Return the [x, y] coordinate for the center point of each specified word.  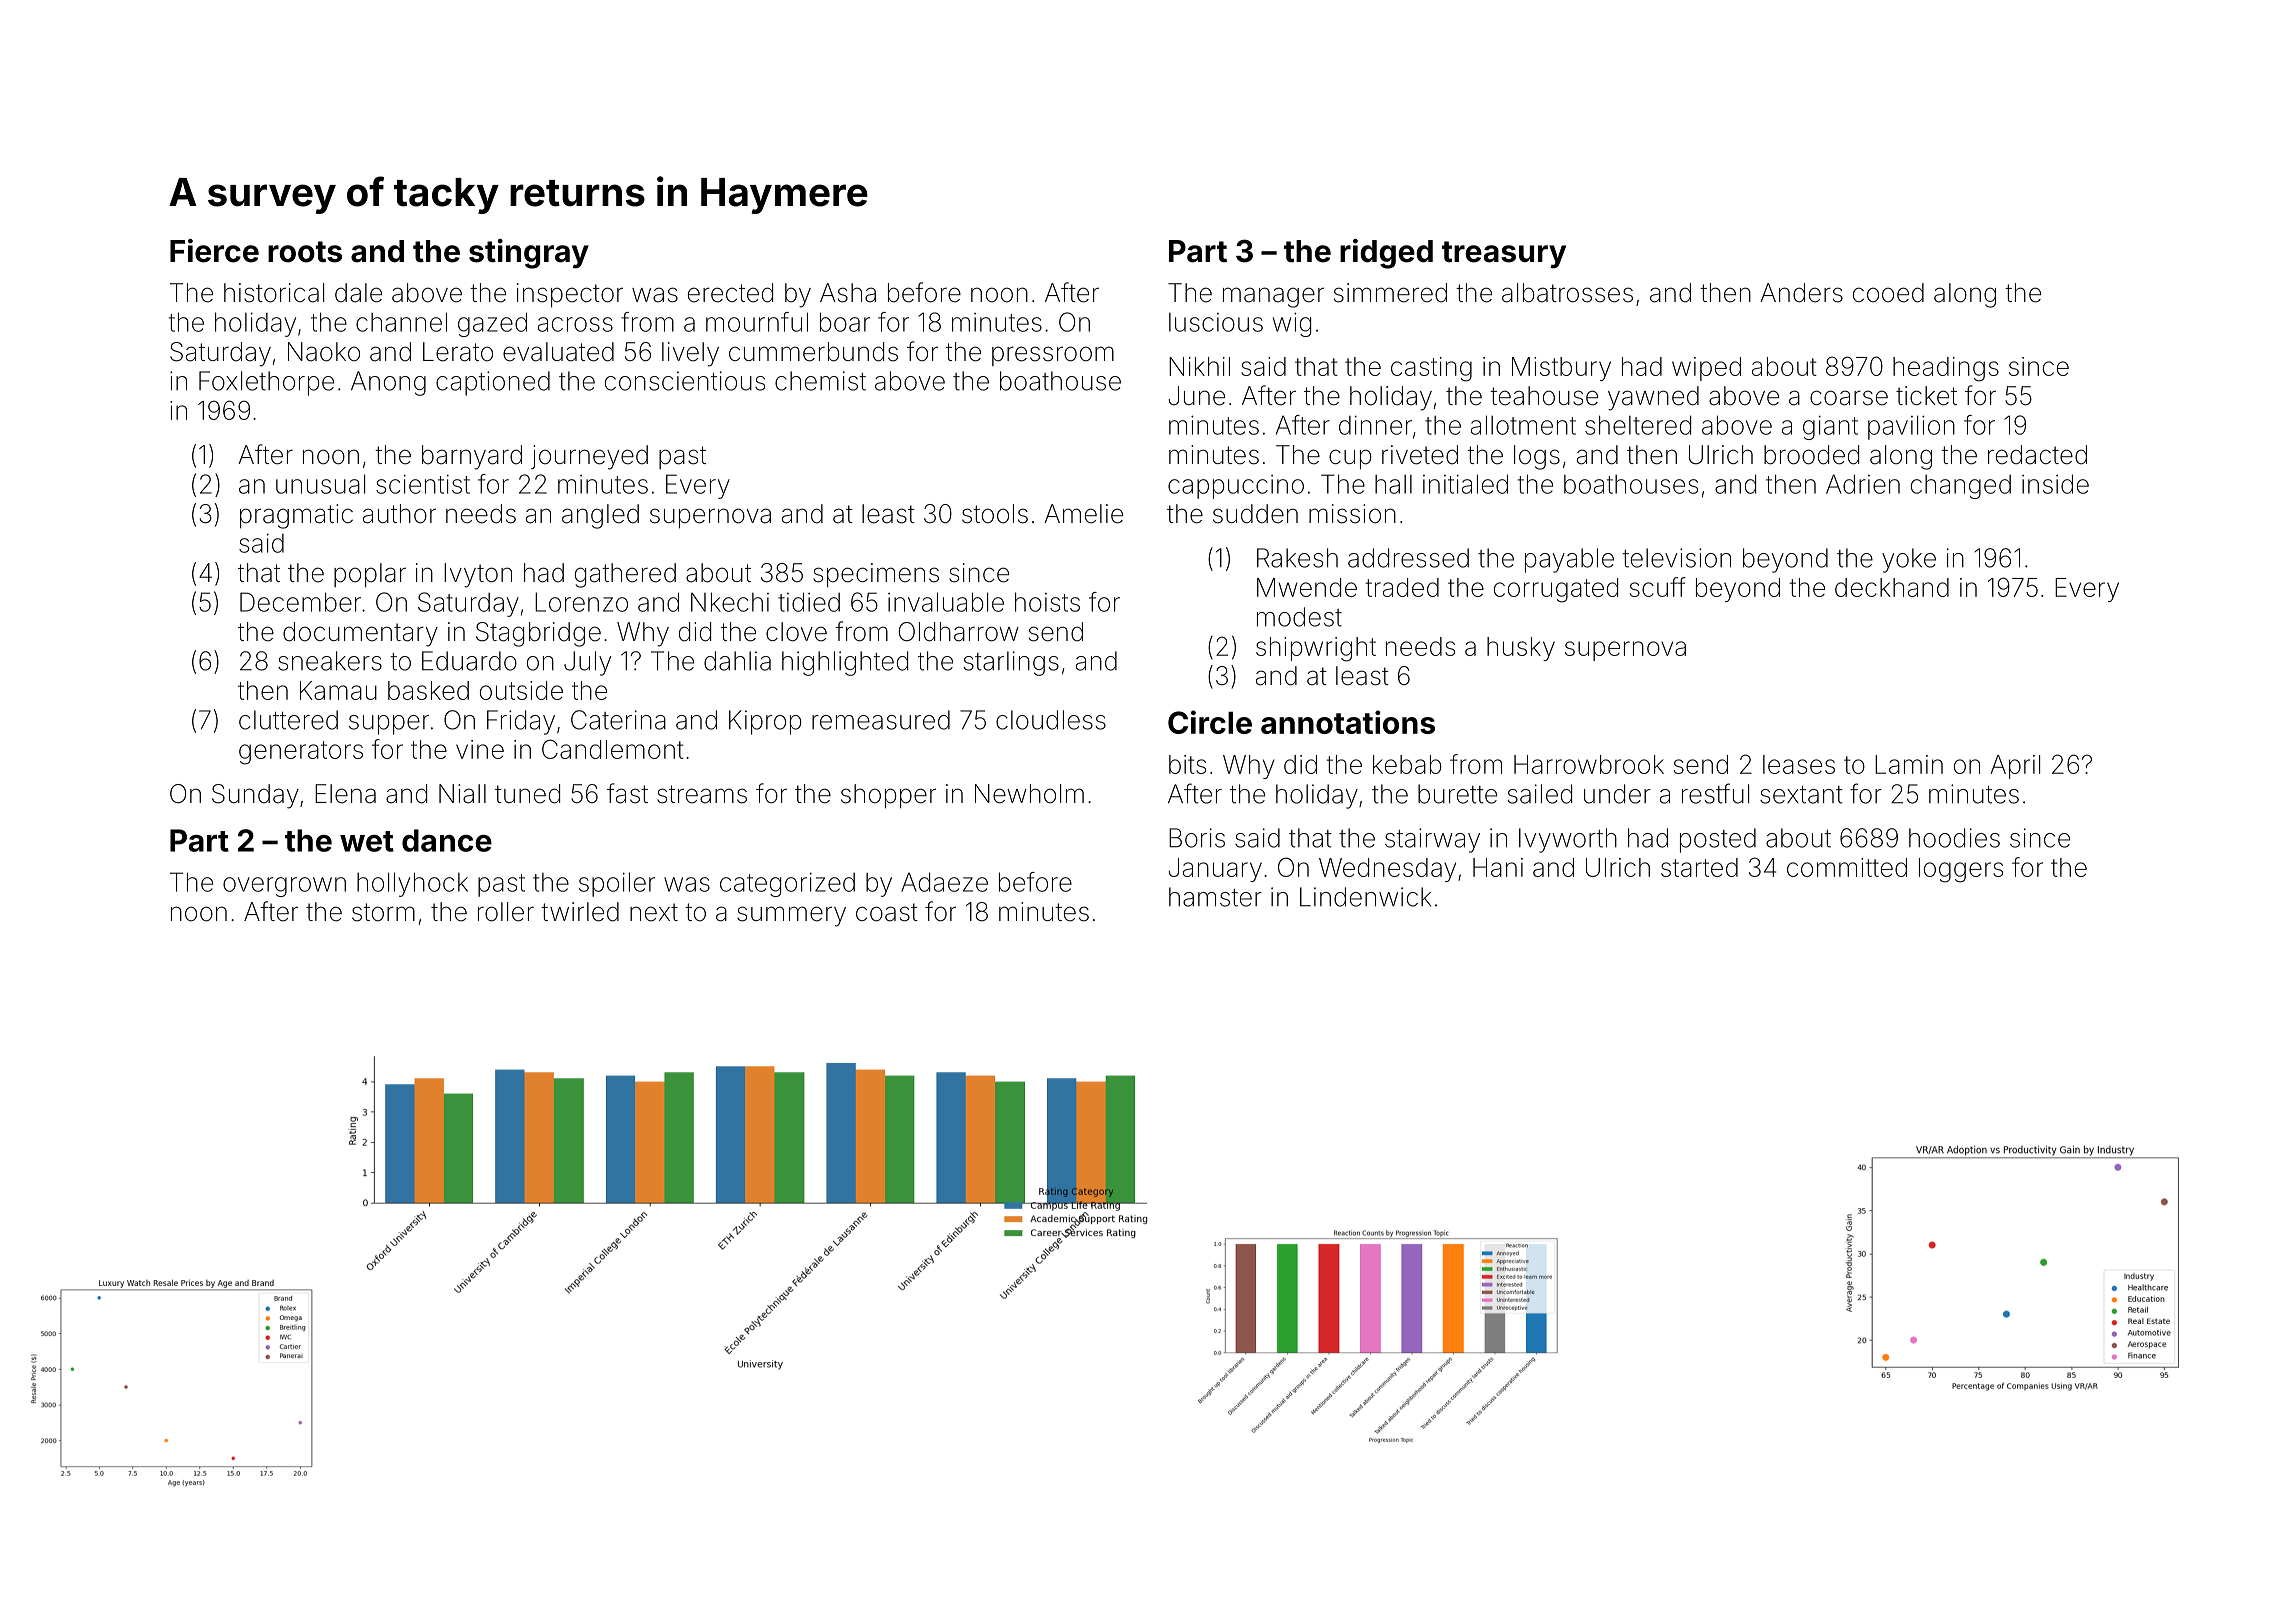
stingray [529, 254]
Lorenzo [581, 602]
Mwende [1307, 587]
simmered [1390, 293]
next [654, 912]
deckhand [1892, 587]
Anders [1801, 293]
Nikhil [1199, 366]
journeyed [589, 457]
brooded [1811, 455]
